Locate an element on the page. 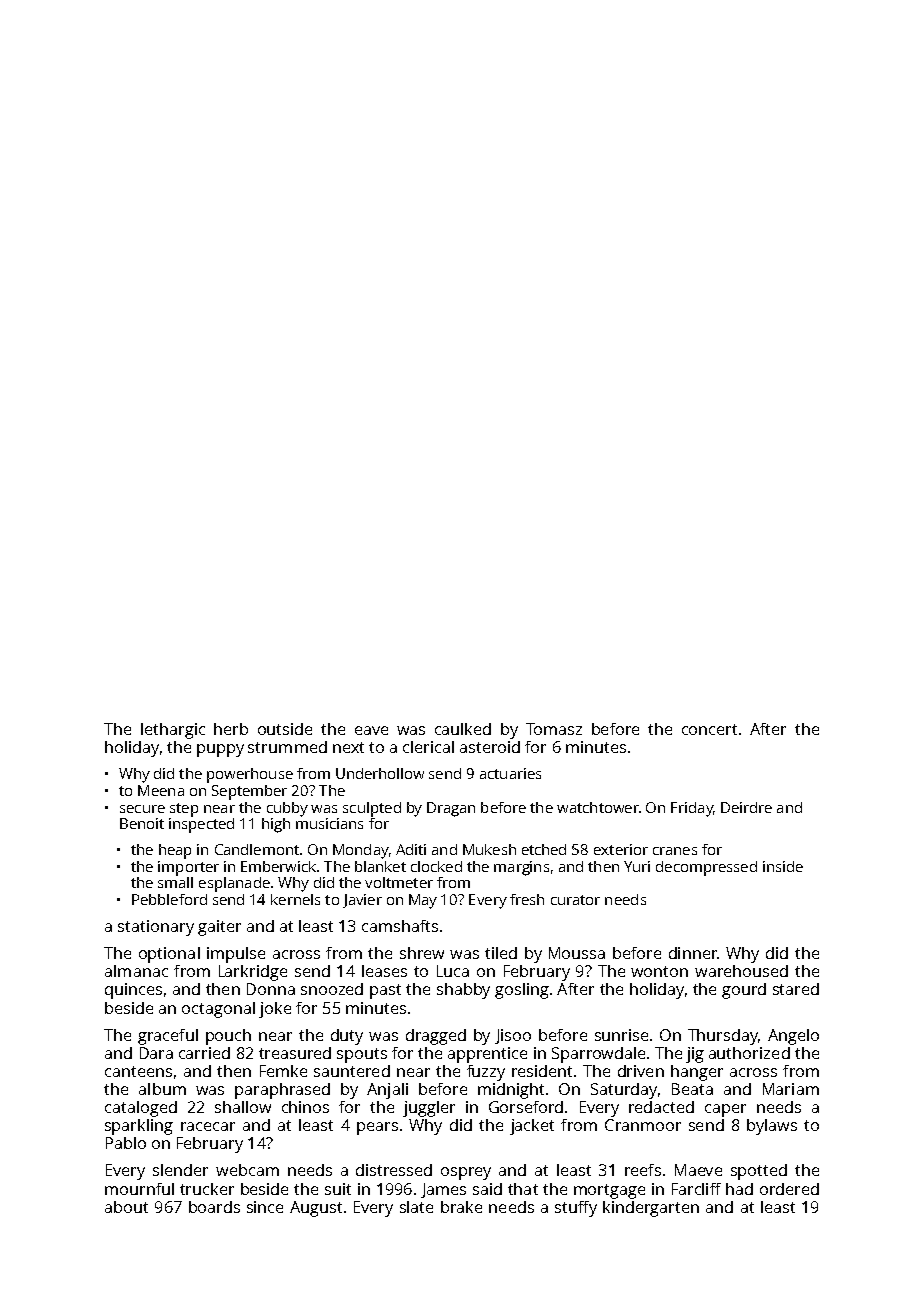  concert is located at coordinates (709, 729).
